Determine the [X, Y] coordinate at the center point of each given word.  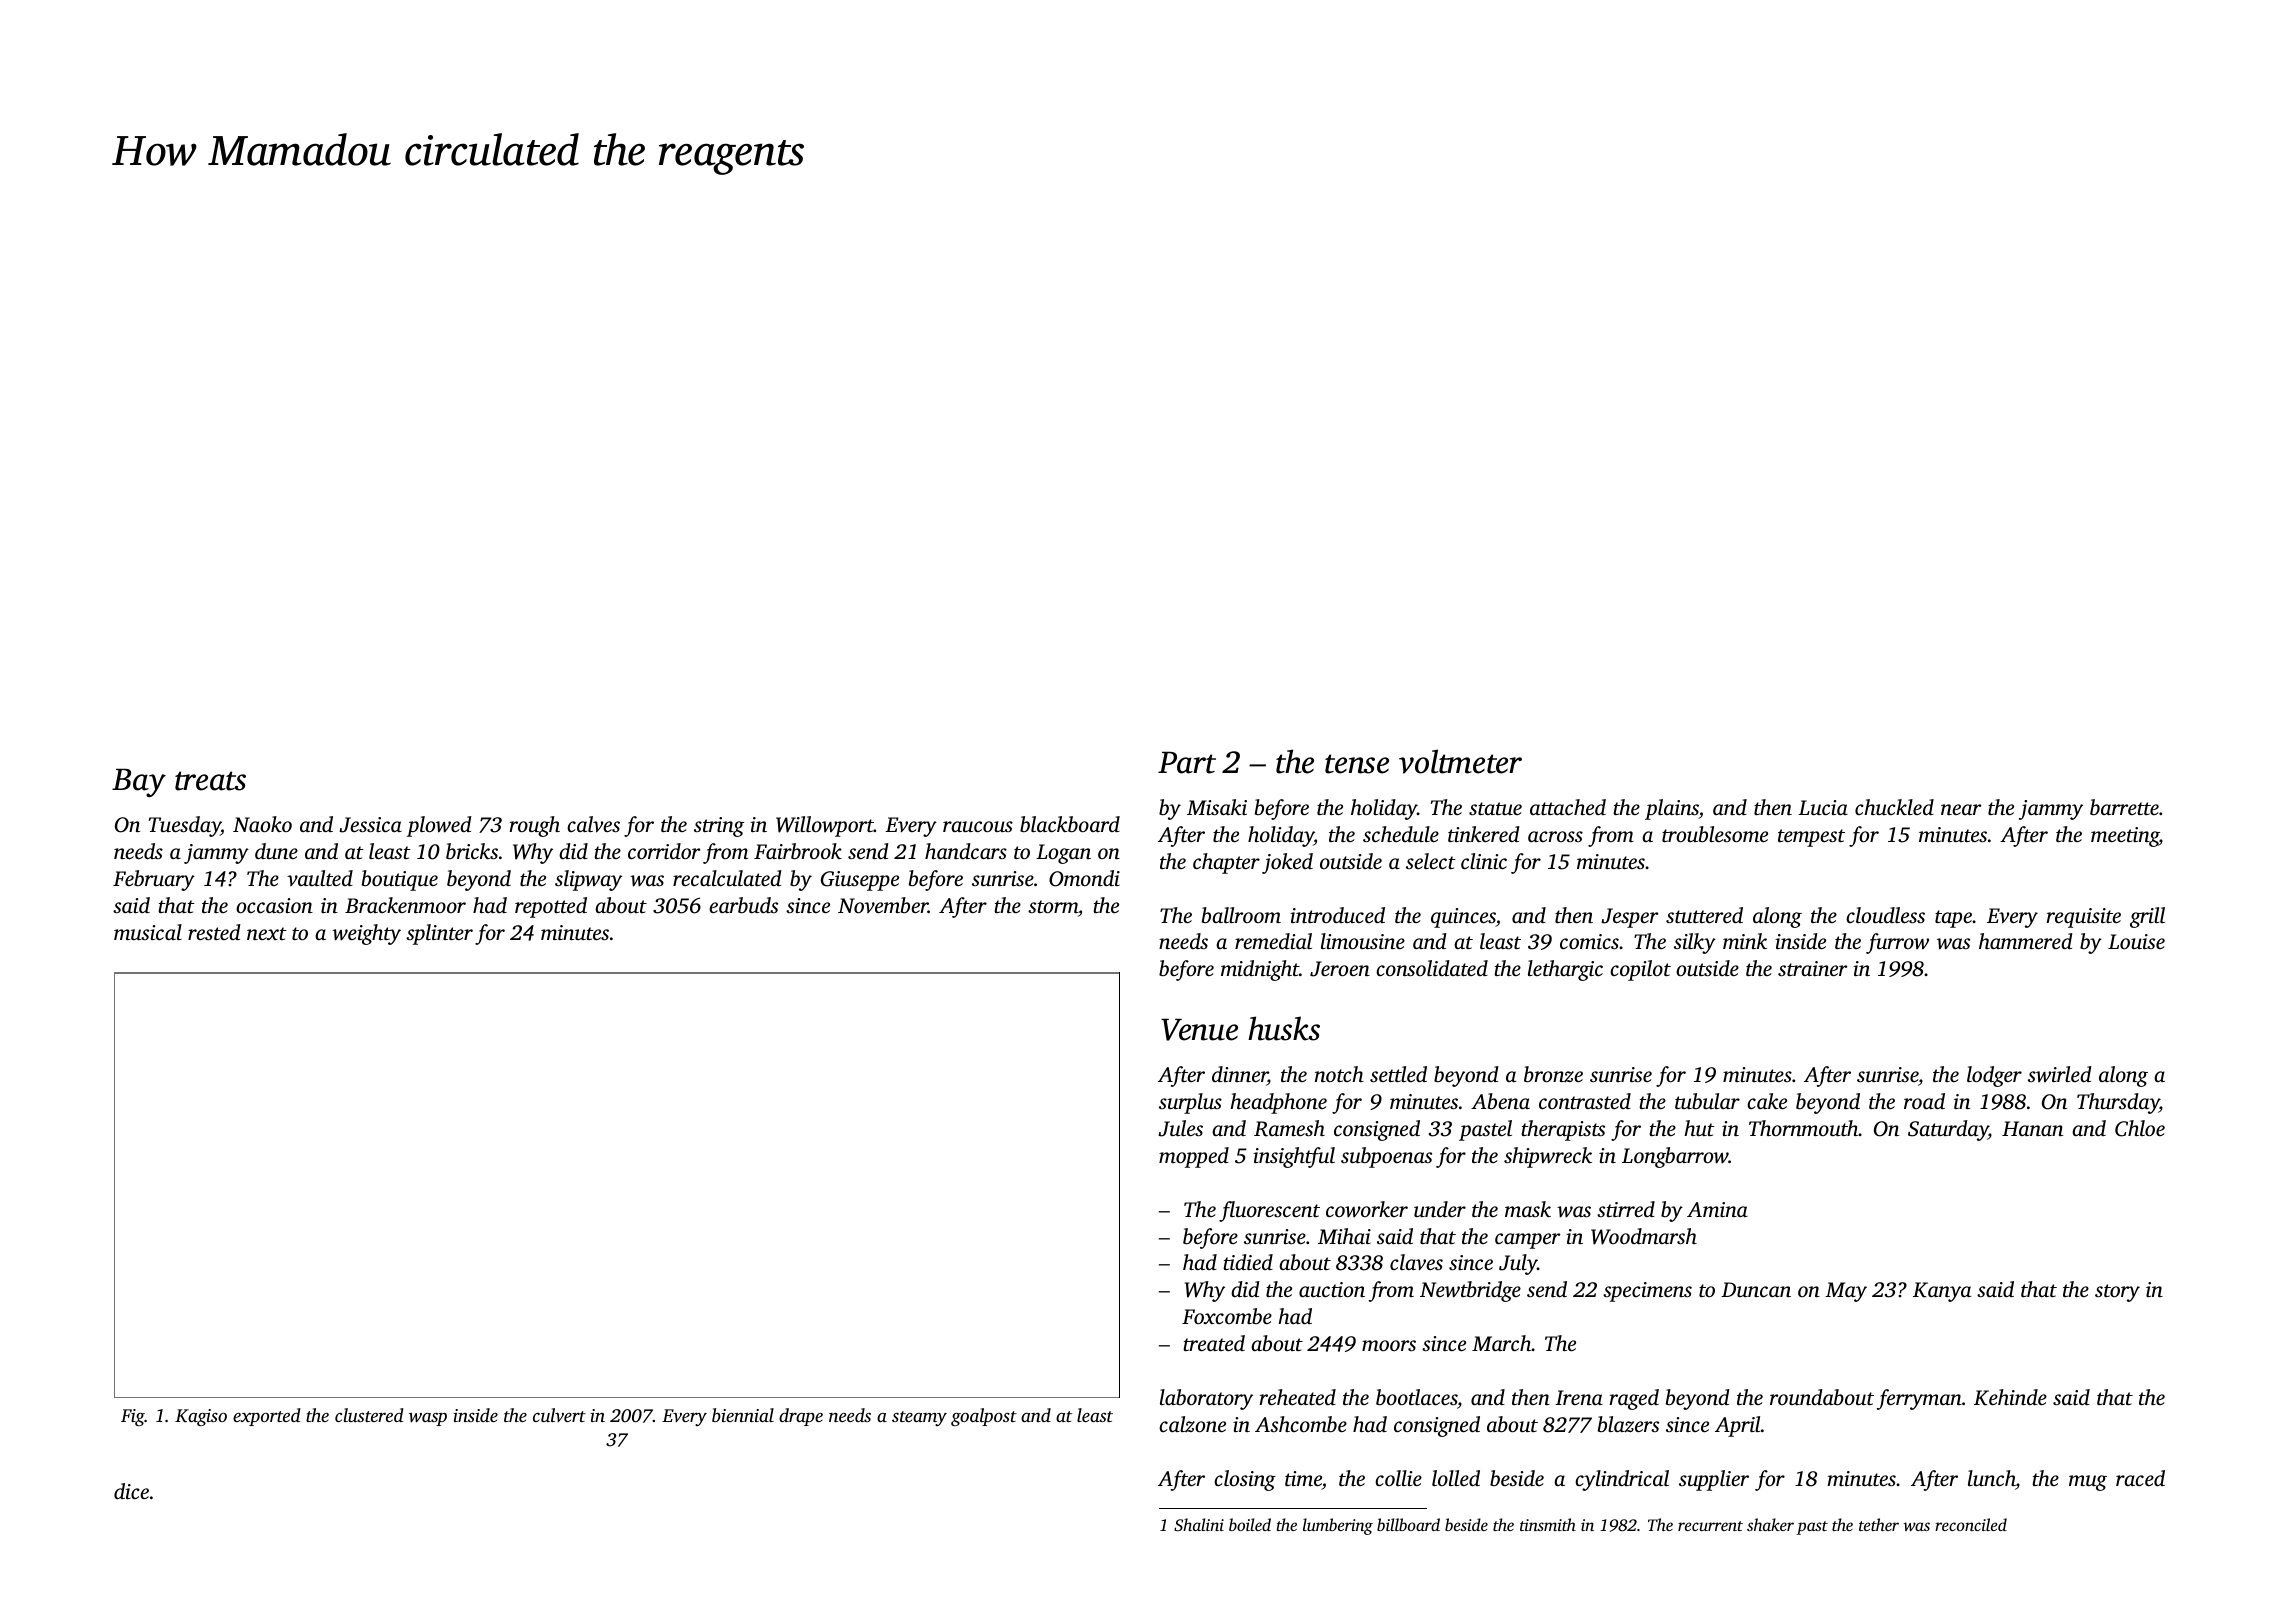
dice [131, 1491]
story [2117, 1293]
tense [1357, 764]
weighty [366, 934]
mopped [1194, 1157]
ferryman [1919, 1399]
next [267, 933]
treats [210, 781]
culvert [559, 1415]
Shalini [1199, 1524]
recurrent [1710, 1526]
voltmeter [1460, 761]
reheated [1298, 1397]
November [883, 905]
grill [2147, 917]
